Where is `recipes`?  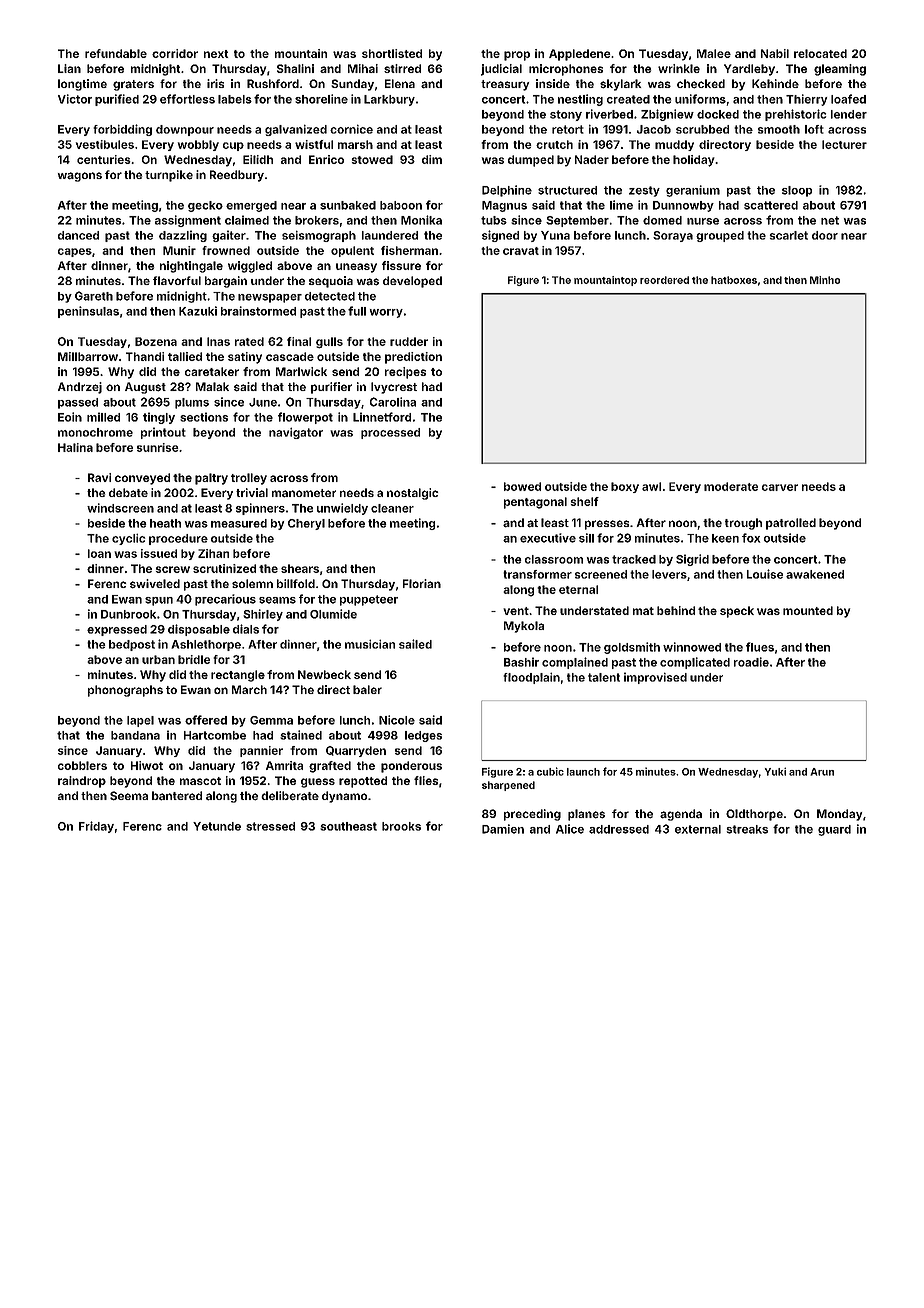
recipes is located at coordinates (405, 373).
